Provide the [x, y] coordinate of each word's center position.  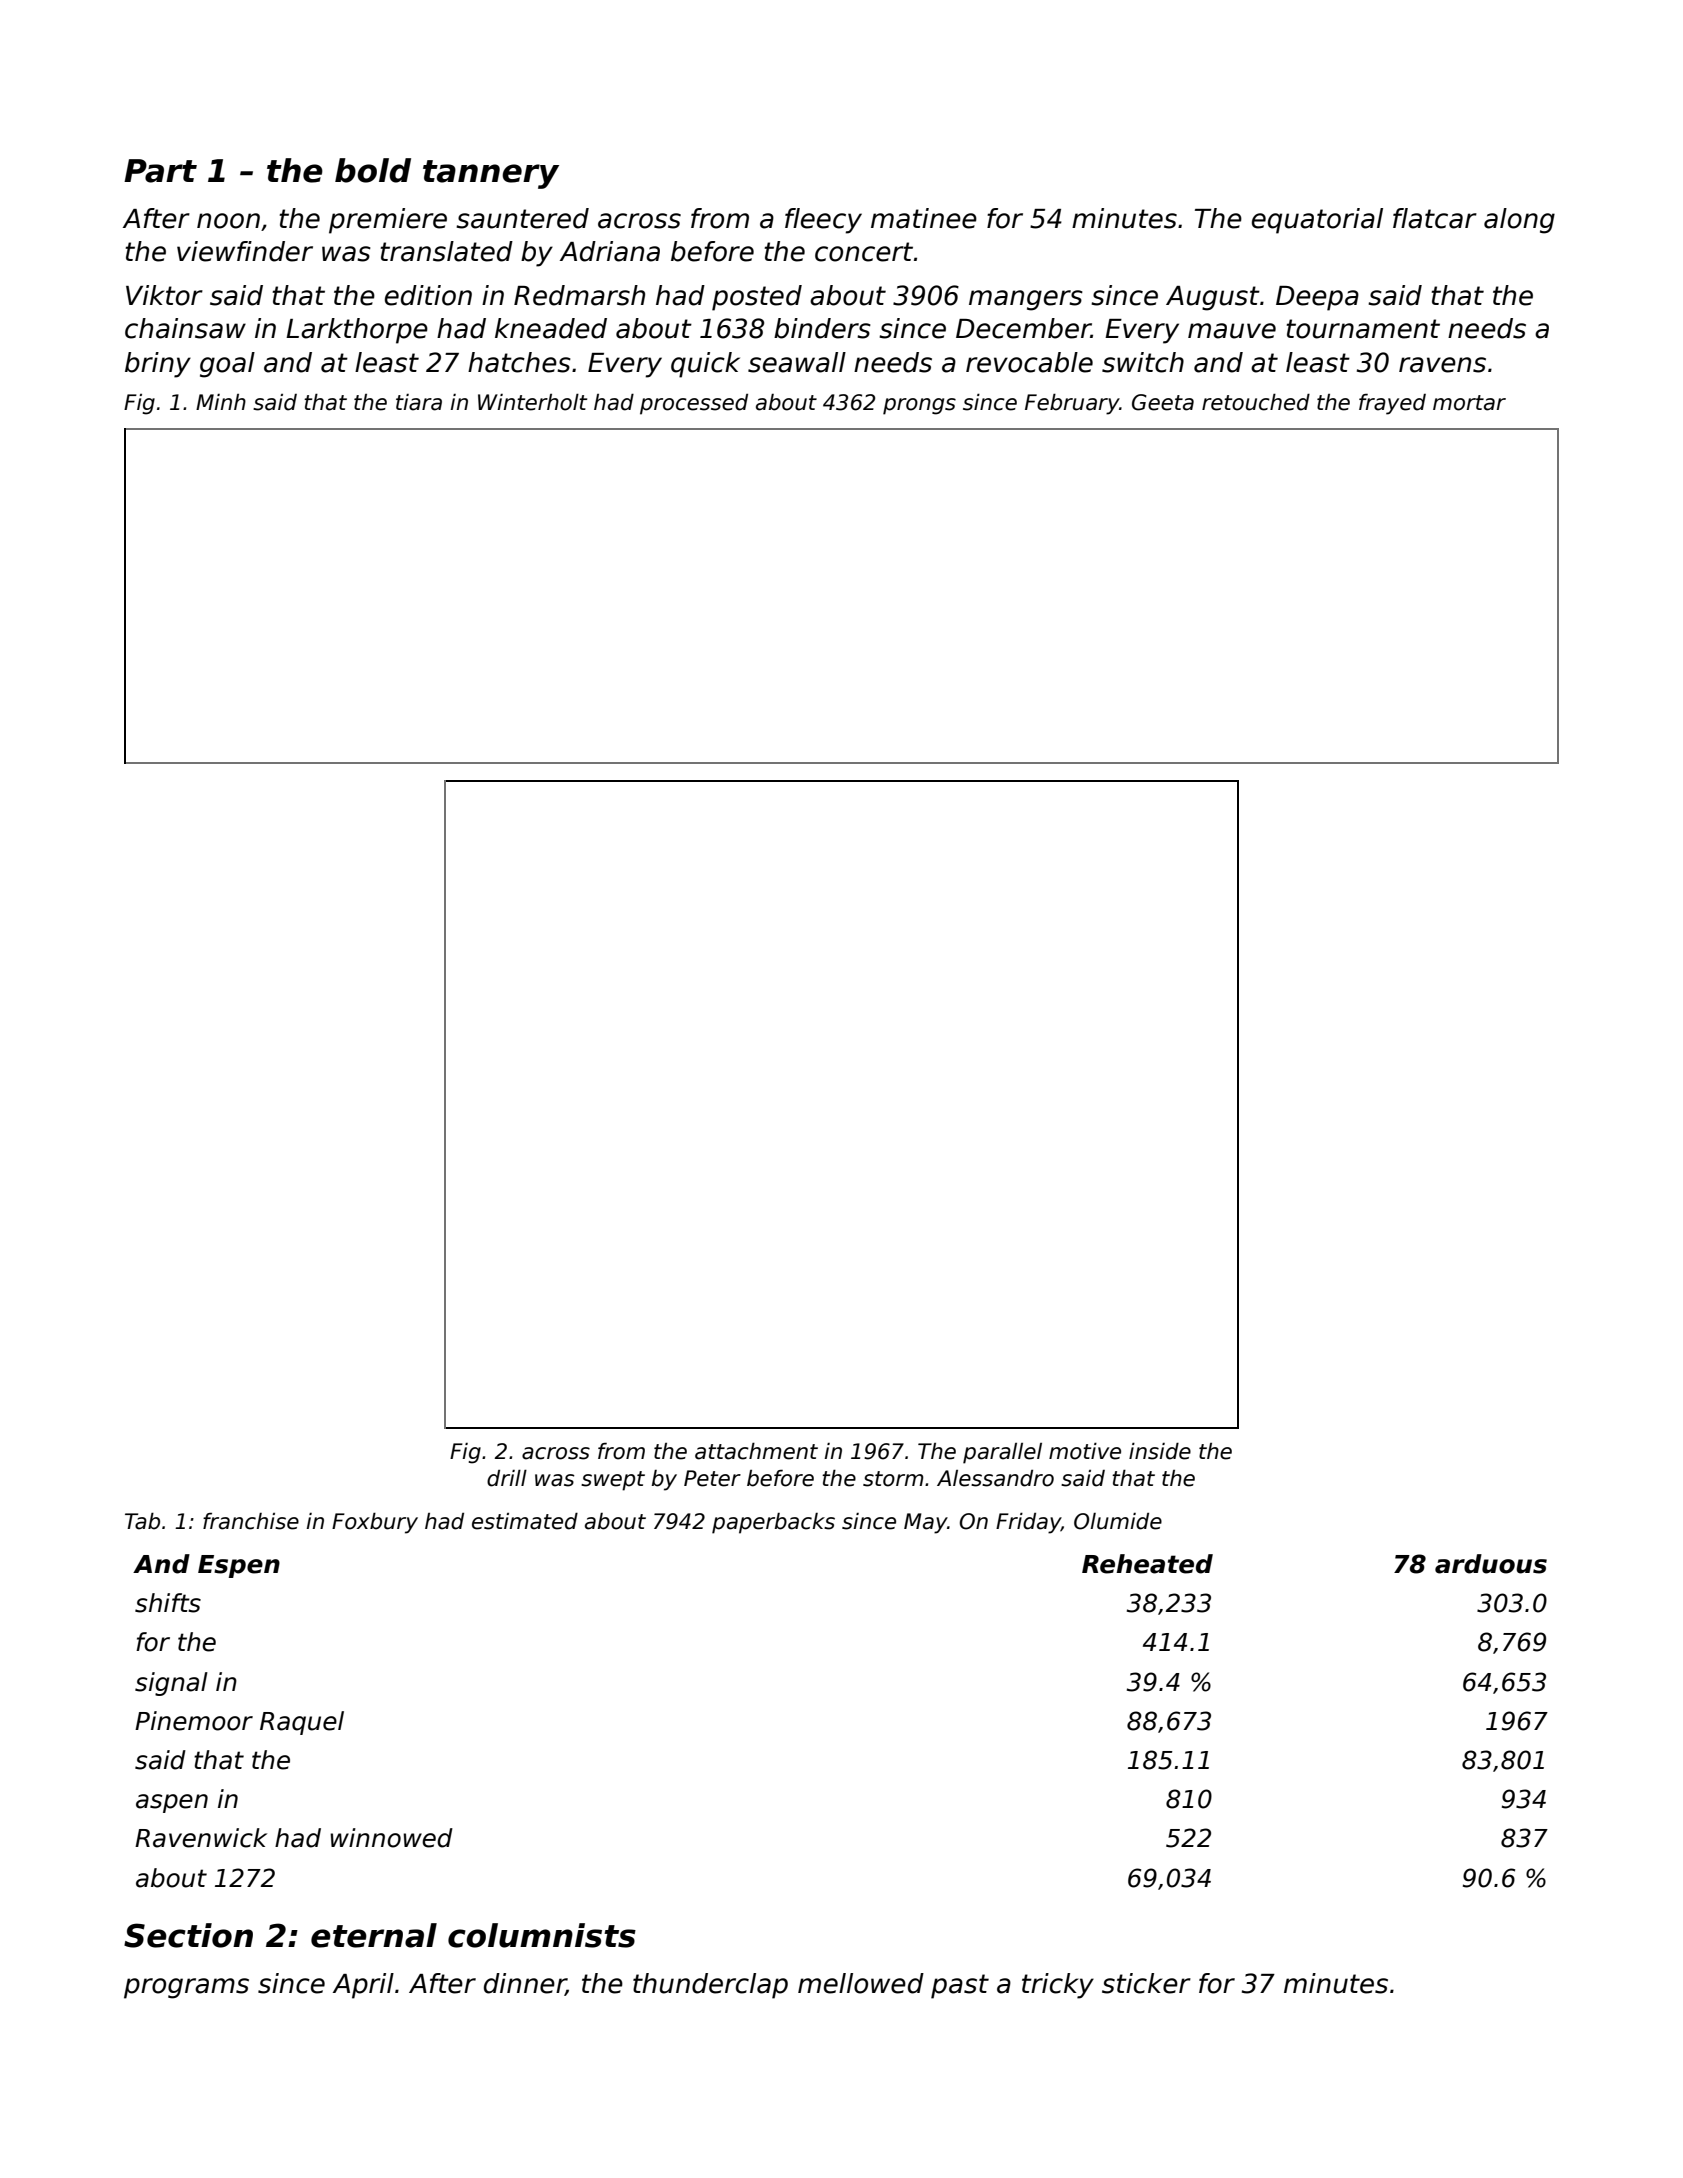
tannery [491, 174]
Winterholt [532, 402]
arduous [1491, 1564]
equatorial [1317, 221]
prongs [919, 406]
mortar [1469, 403]
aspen [172, 1803]
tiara [419, 402]
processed [694, 404]
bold [373, 170]
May [925, 1523]
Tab [142, 1521]
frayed [1392, 404]
